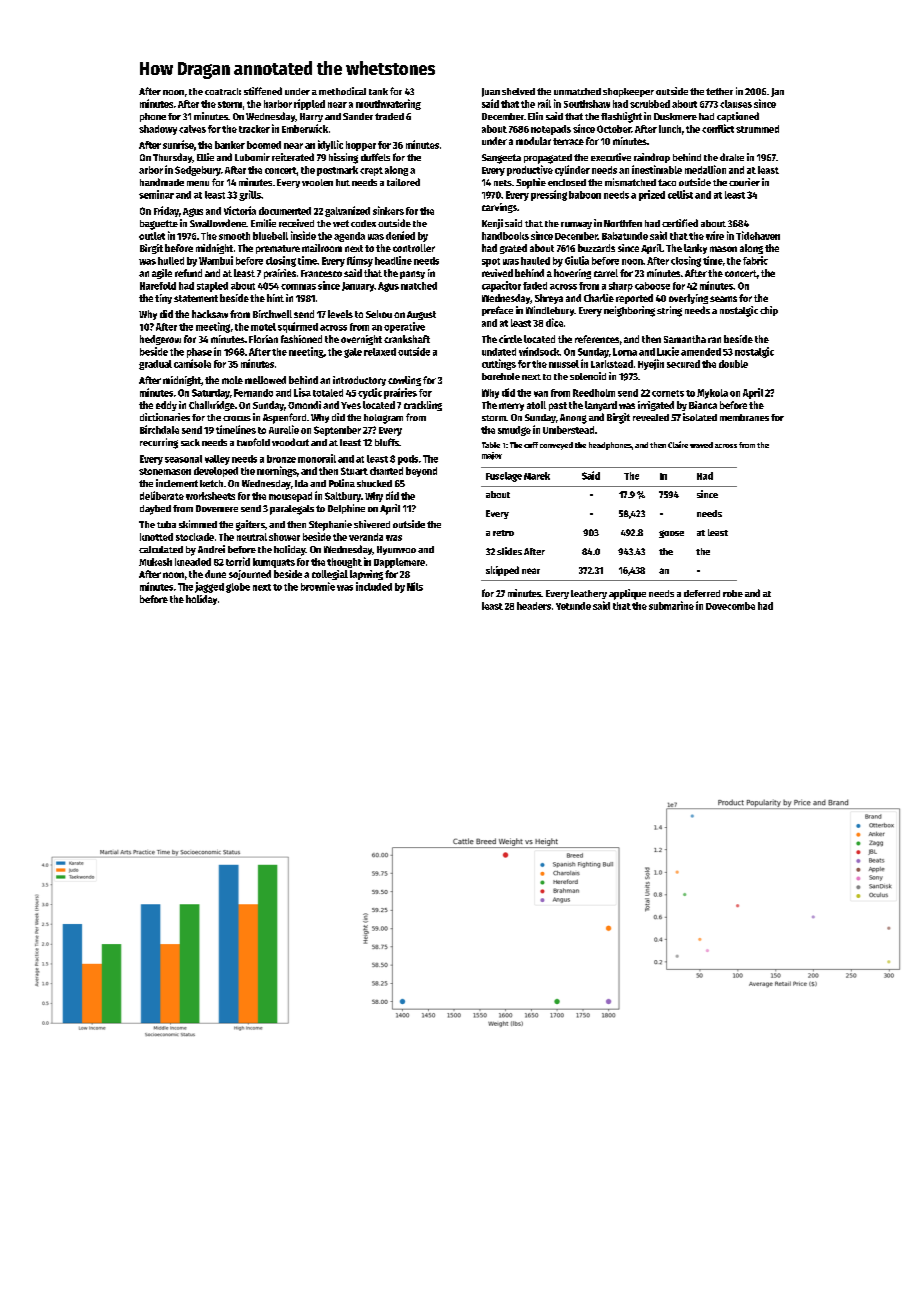 This screenshot has width=924, height=1314. Describe the element at coordinates (223, 91) in the screenshot. I see `coatrack` at that location.
